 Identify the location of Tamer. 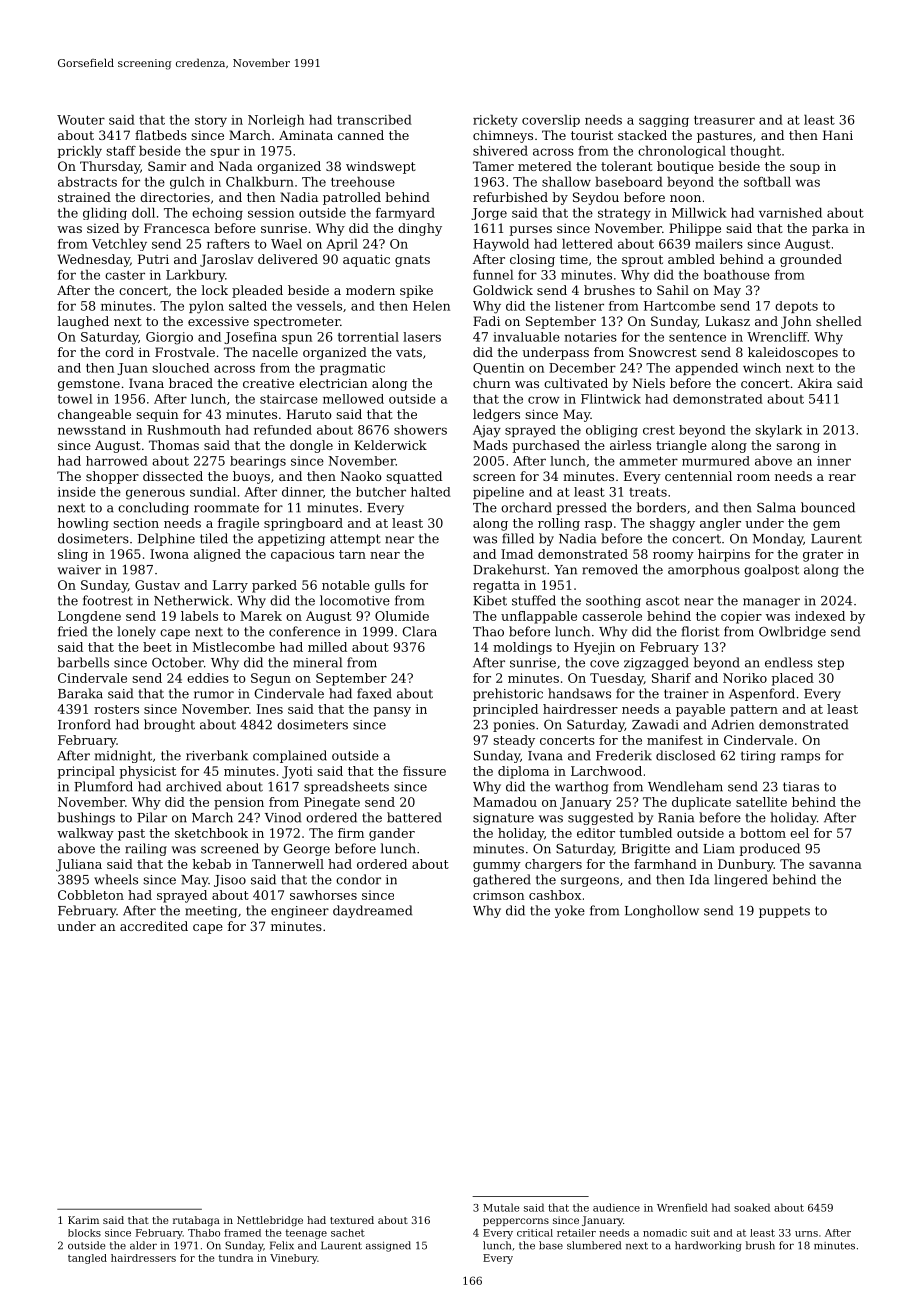
(493, 166).
